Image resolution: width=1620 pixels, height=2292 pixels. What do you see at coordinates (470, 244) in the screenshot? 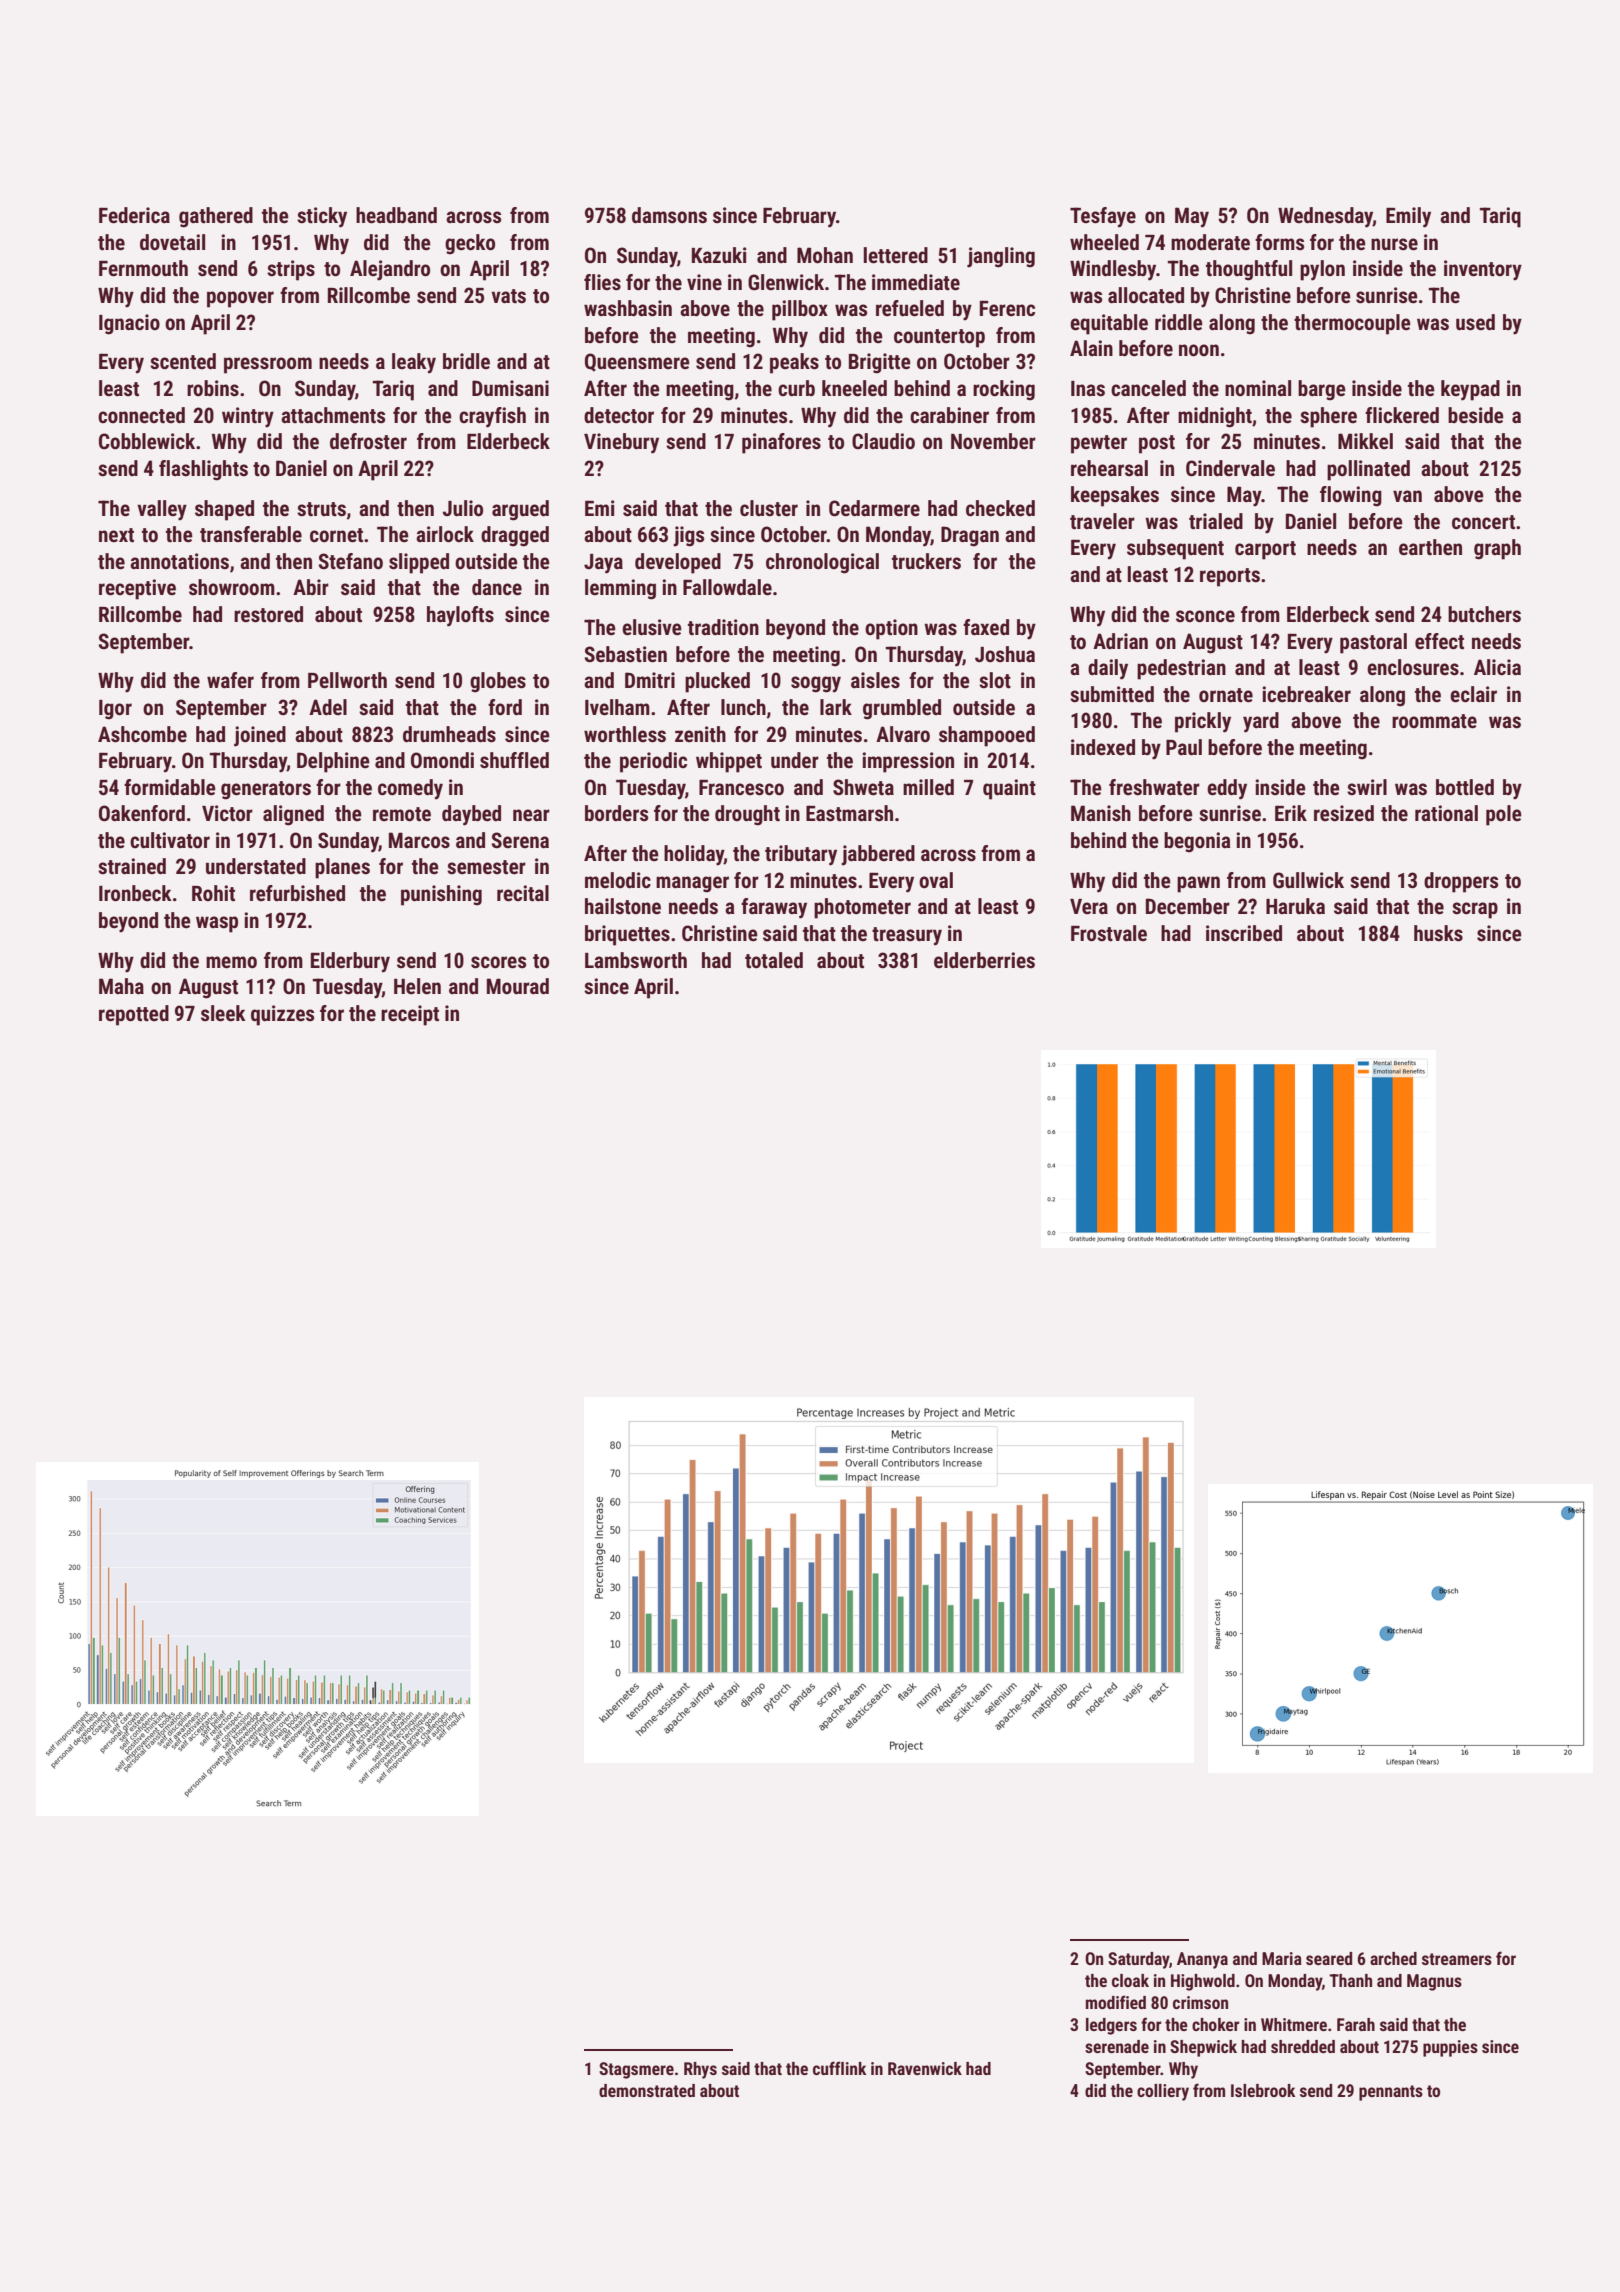
I see `gecko` at bounding box center [470, 244].
